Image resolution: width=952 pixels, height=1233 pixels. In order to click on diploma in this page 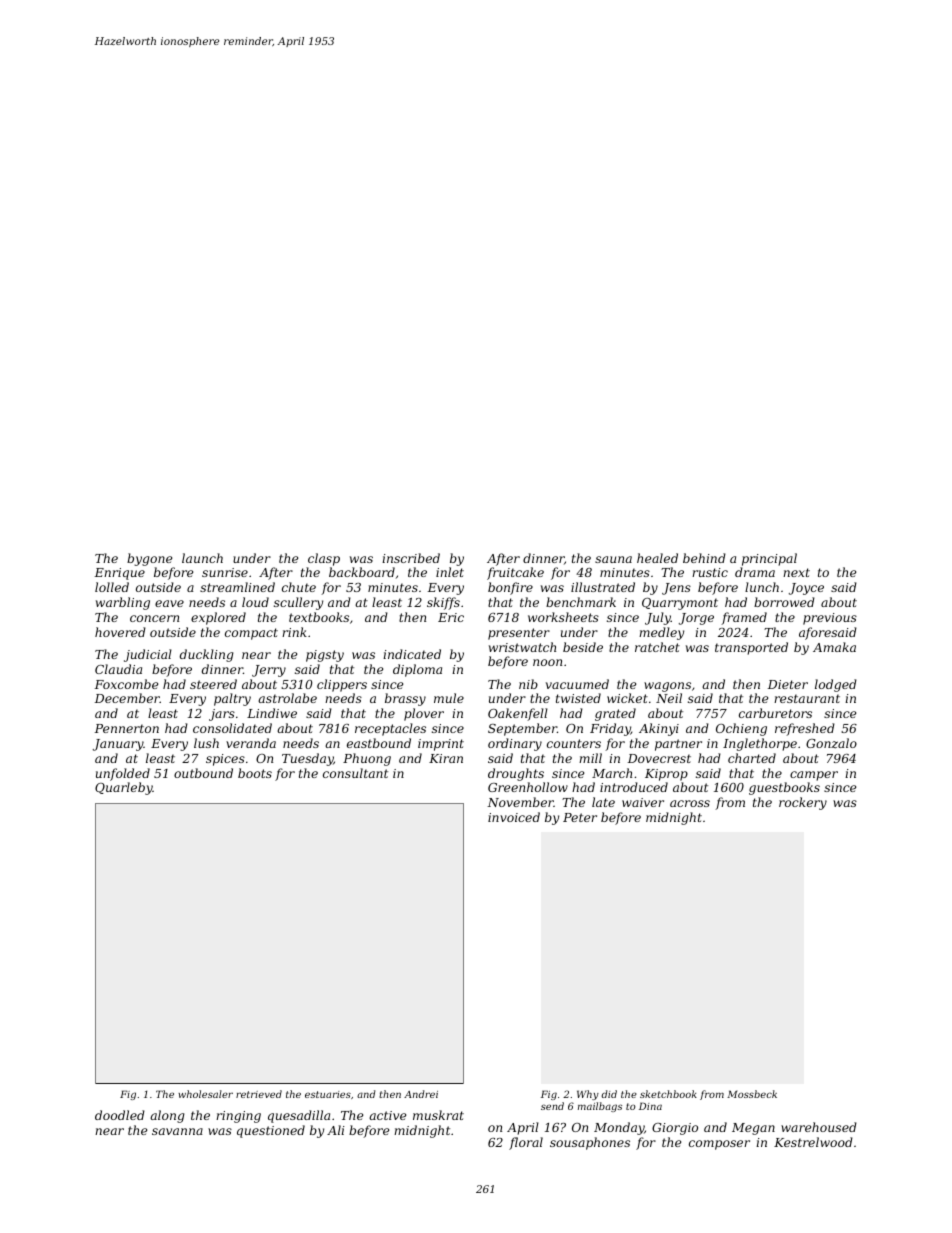, I will do `click(417, 670)`.
